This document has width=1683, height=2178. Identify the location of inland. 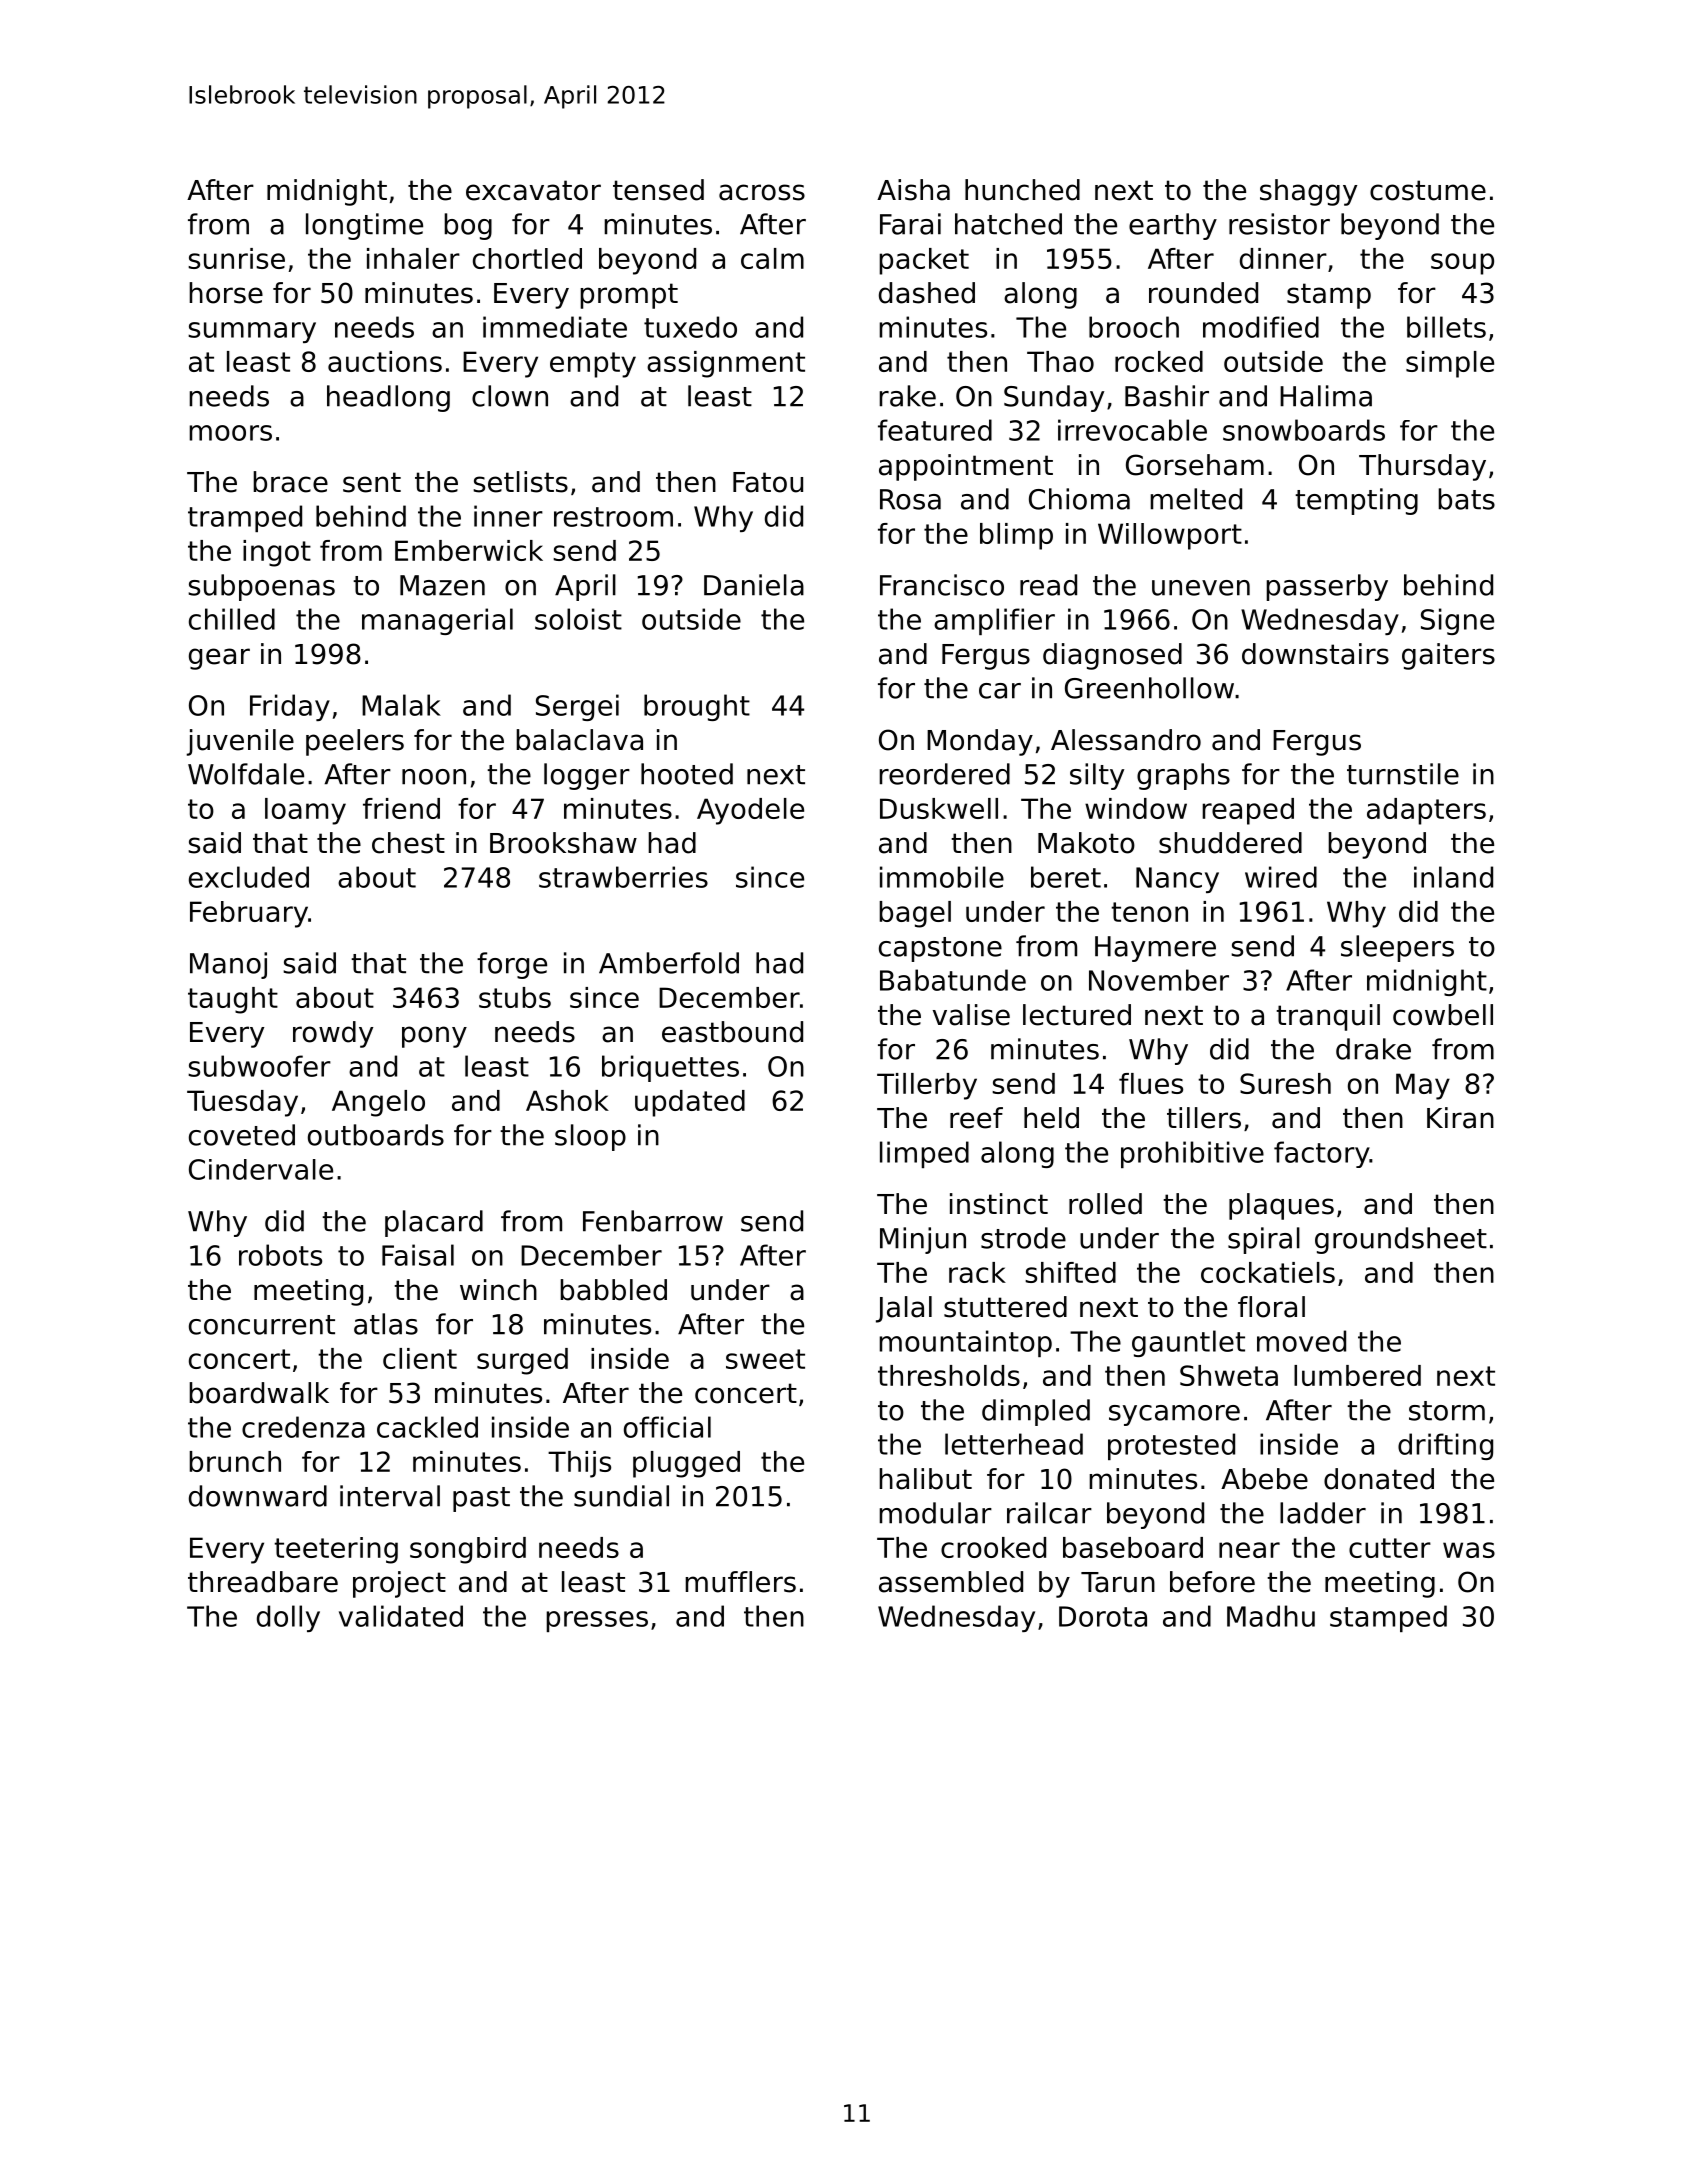
(1453, 877).
